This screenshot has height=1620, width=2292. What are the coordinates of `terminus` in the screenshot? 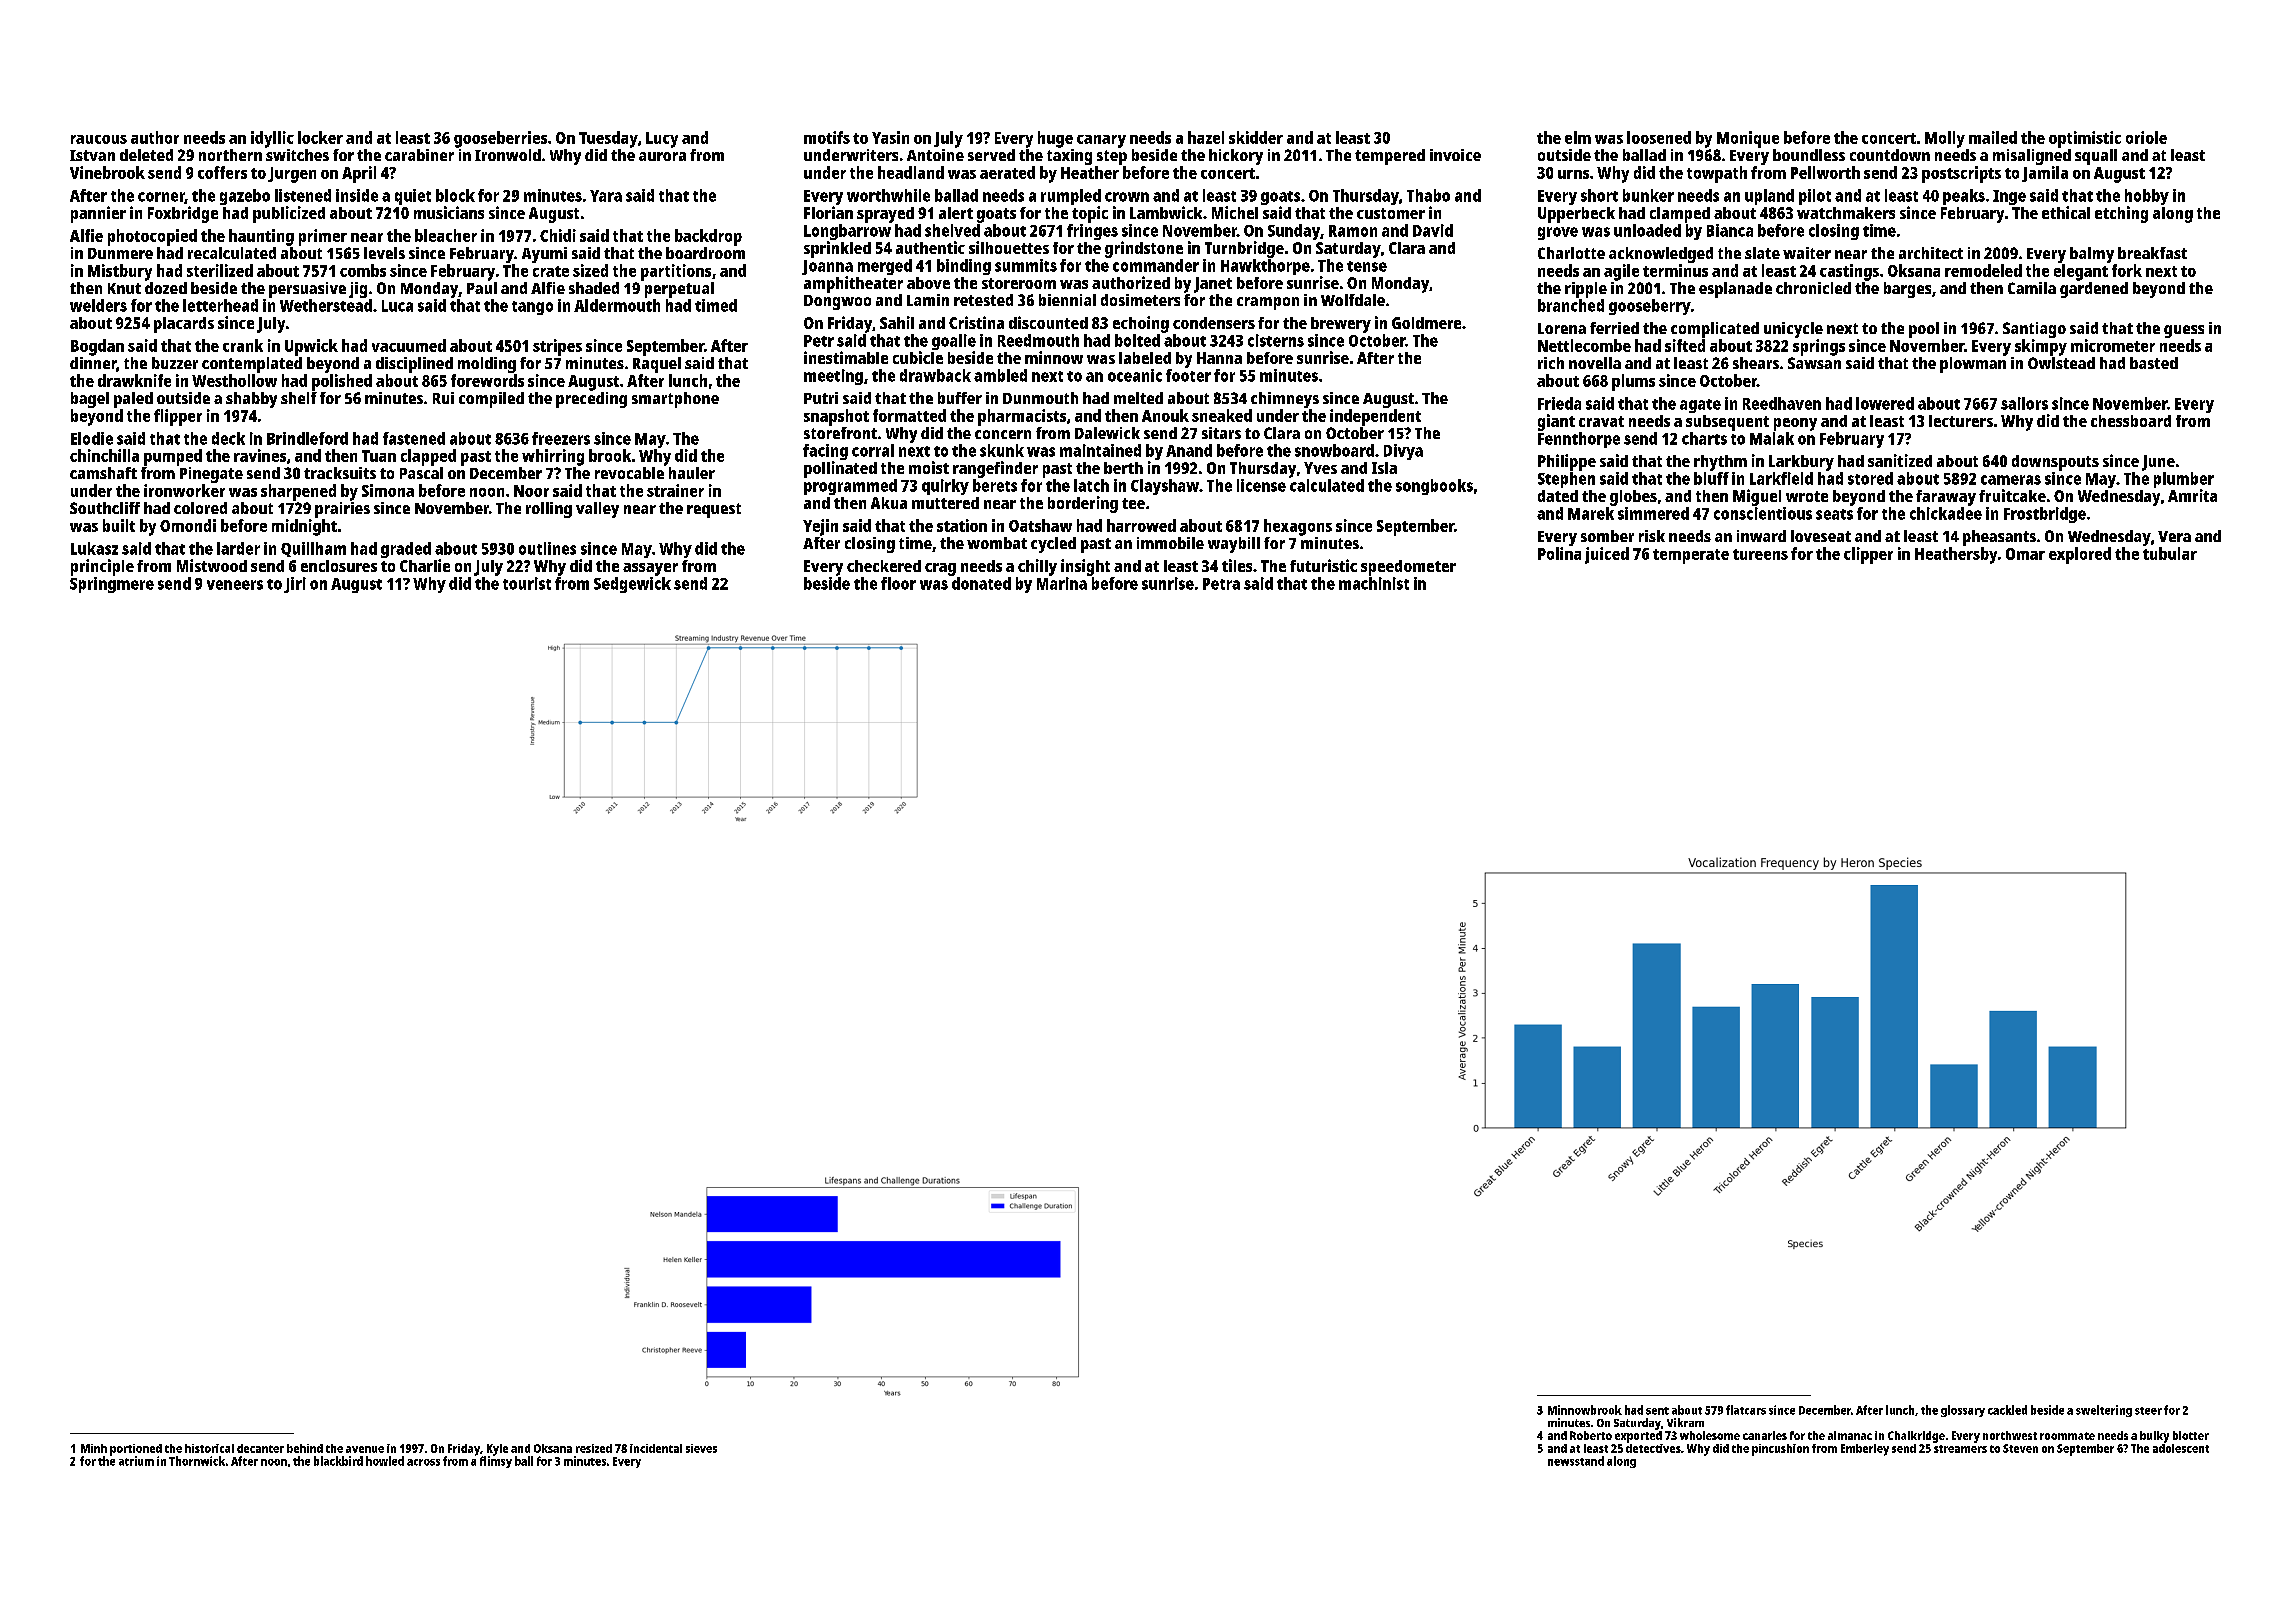 It's located at (1675, 270).
